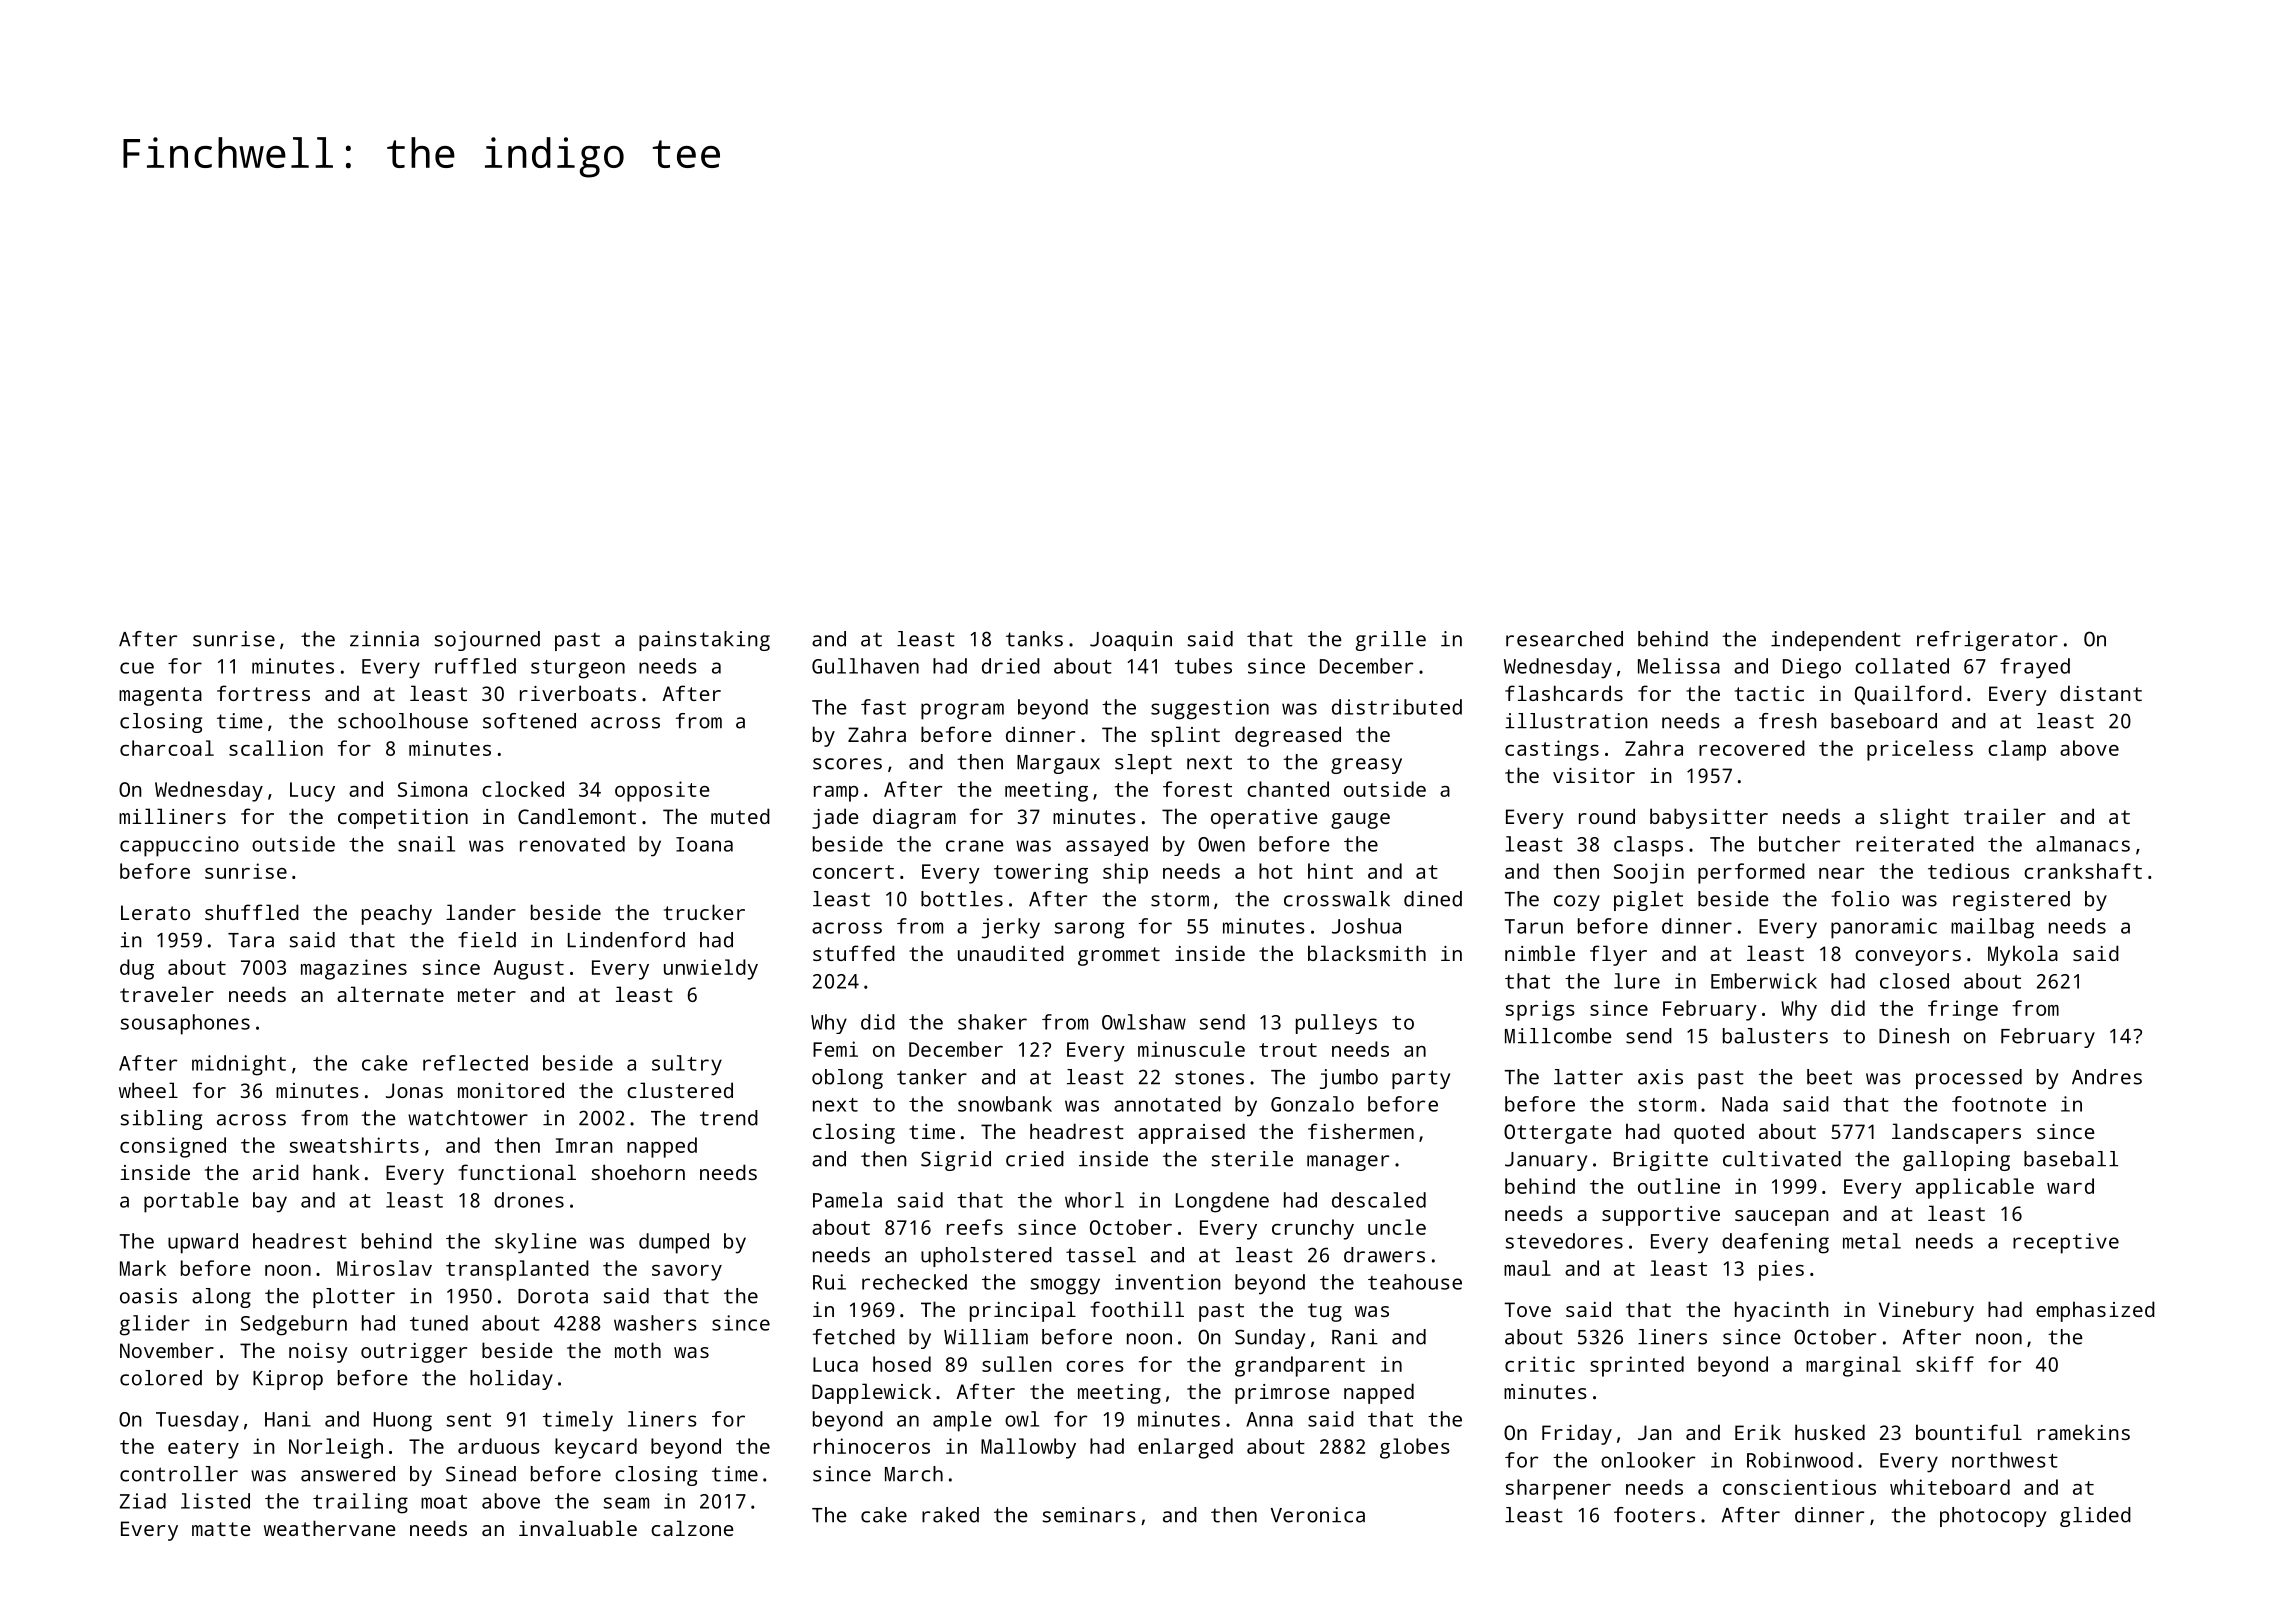 The width and height of the page is (2282, 1614). What do you see at coordinates (1945, 1364) in the page?
I see `skiff` at bounding box center [1945, 1364].
